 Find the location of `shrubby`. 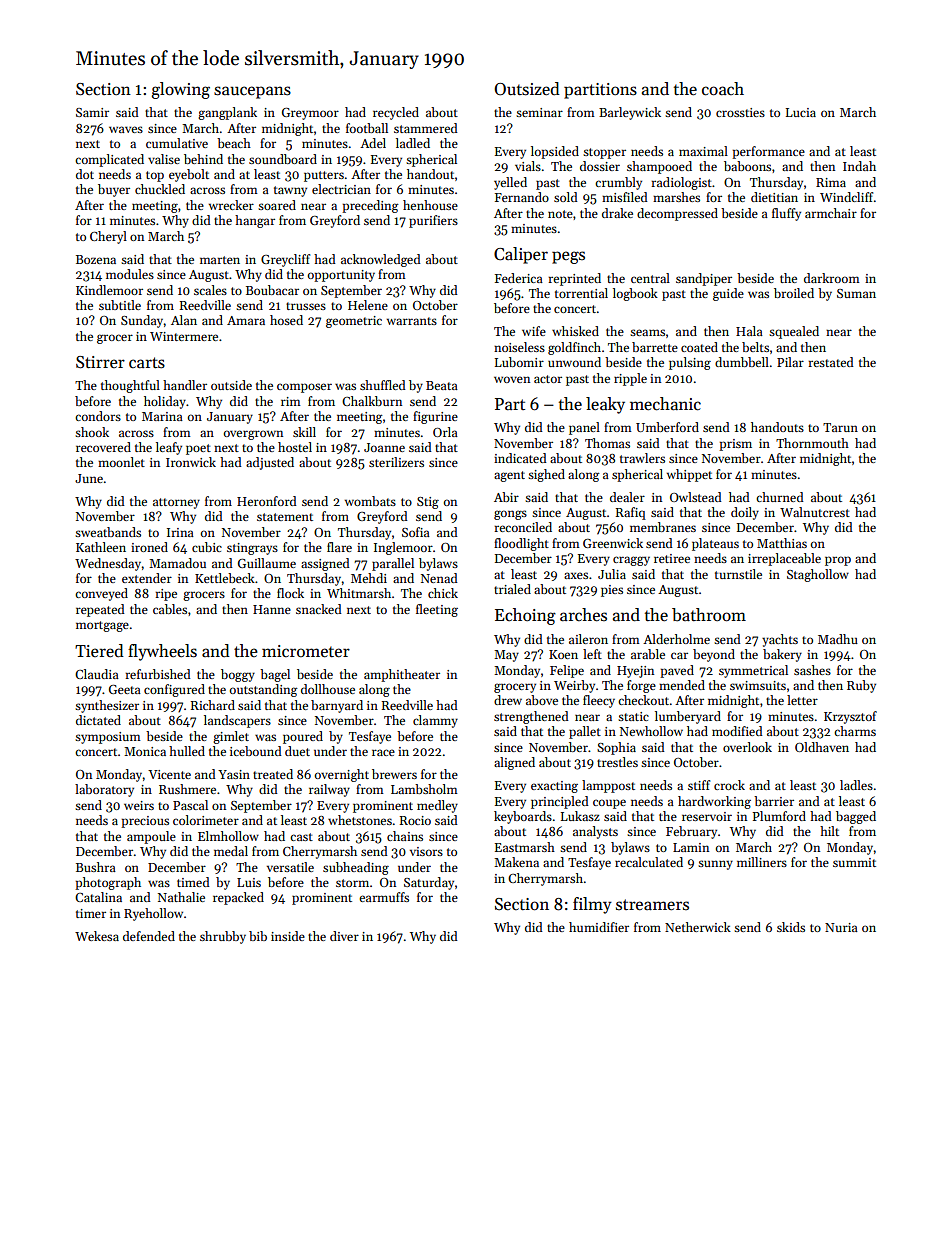

shrubby is located at coordinates (223, 937).
